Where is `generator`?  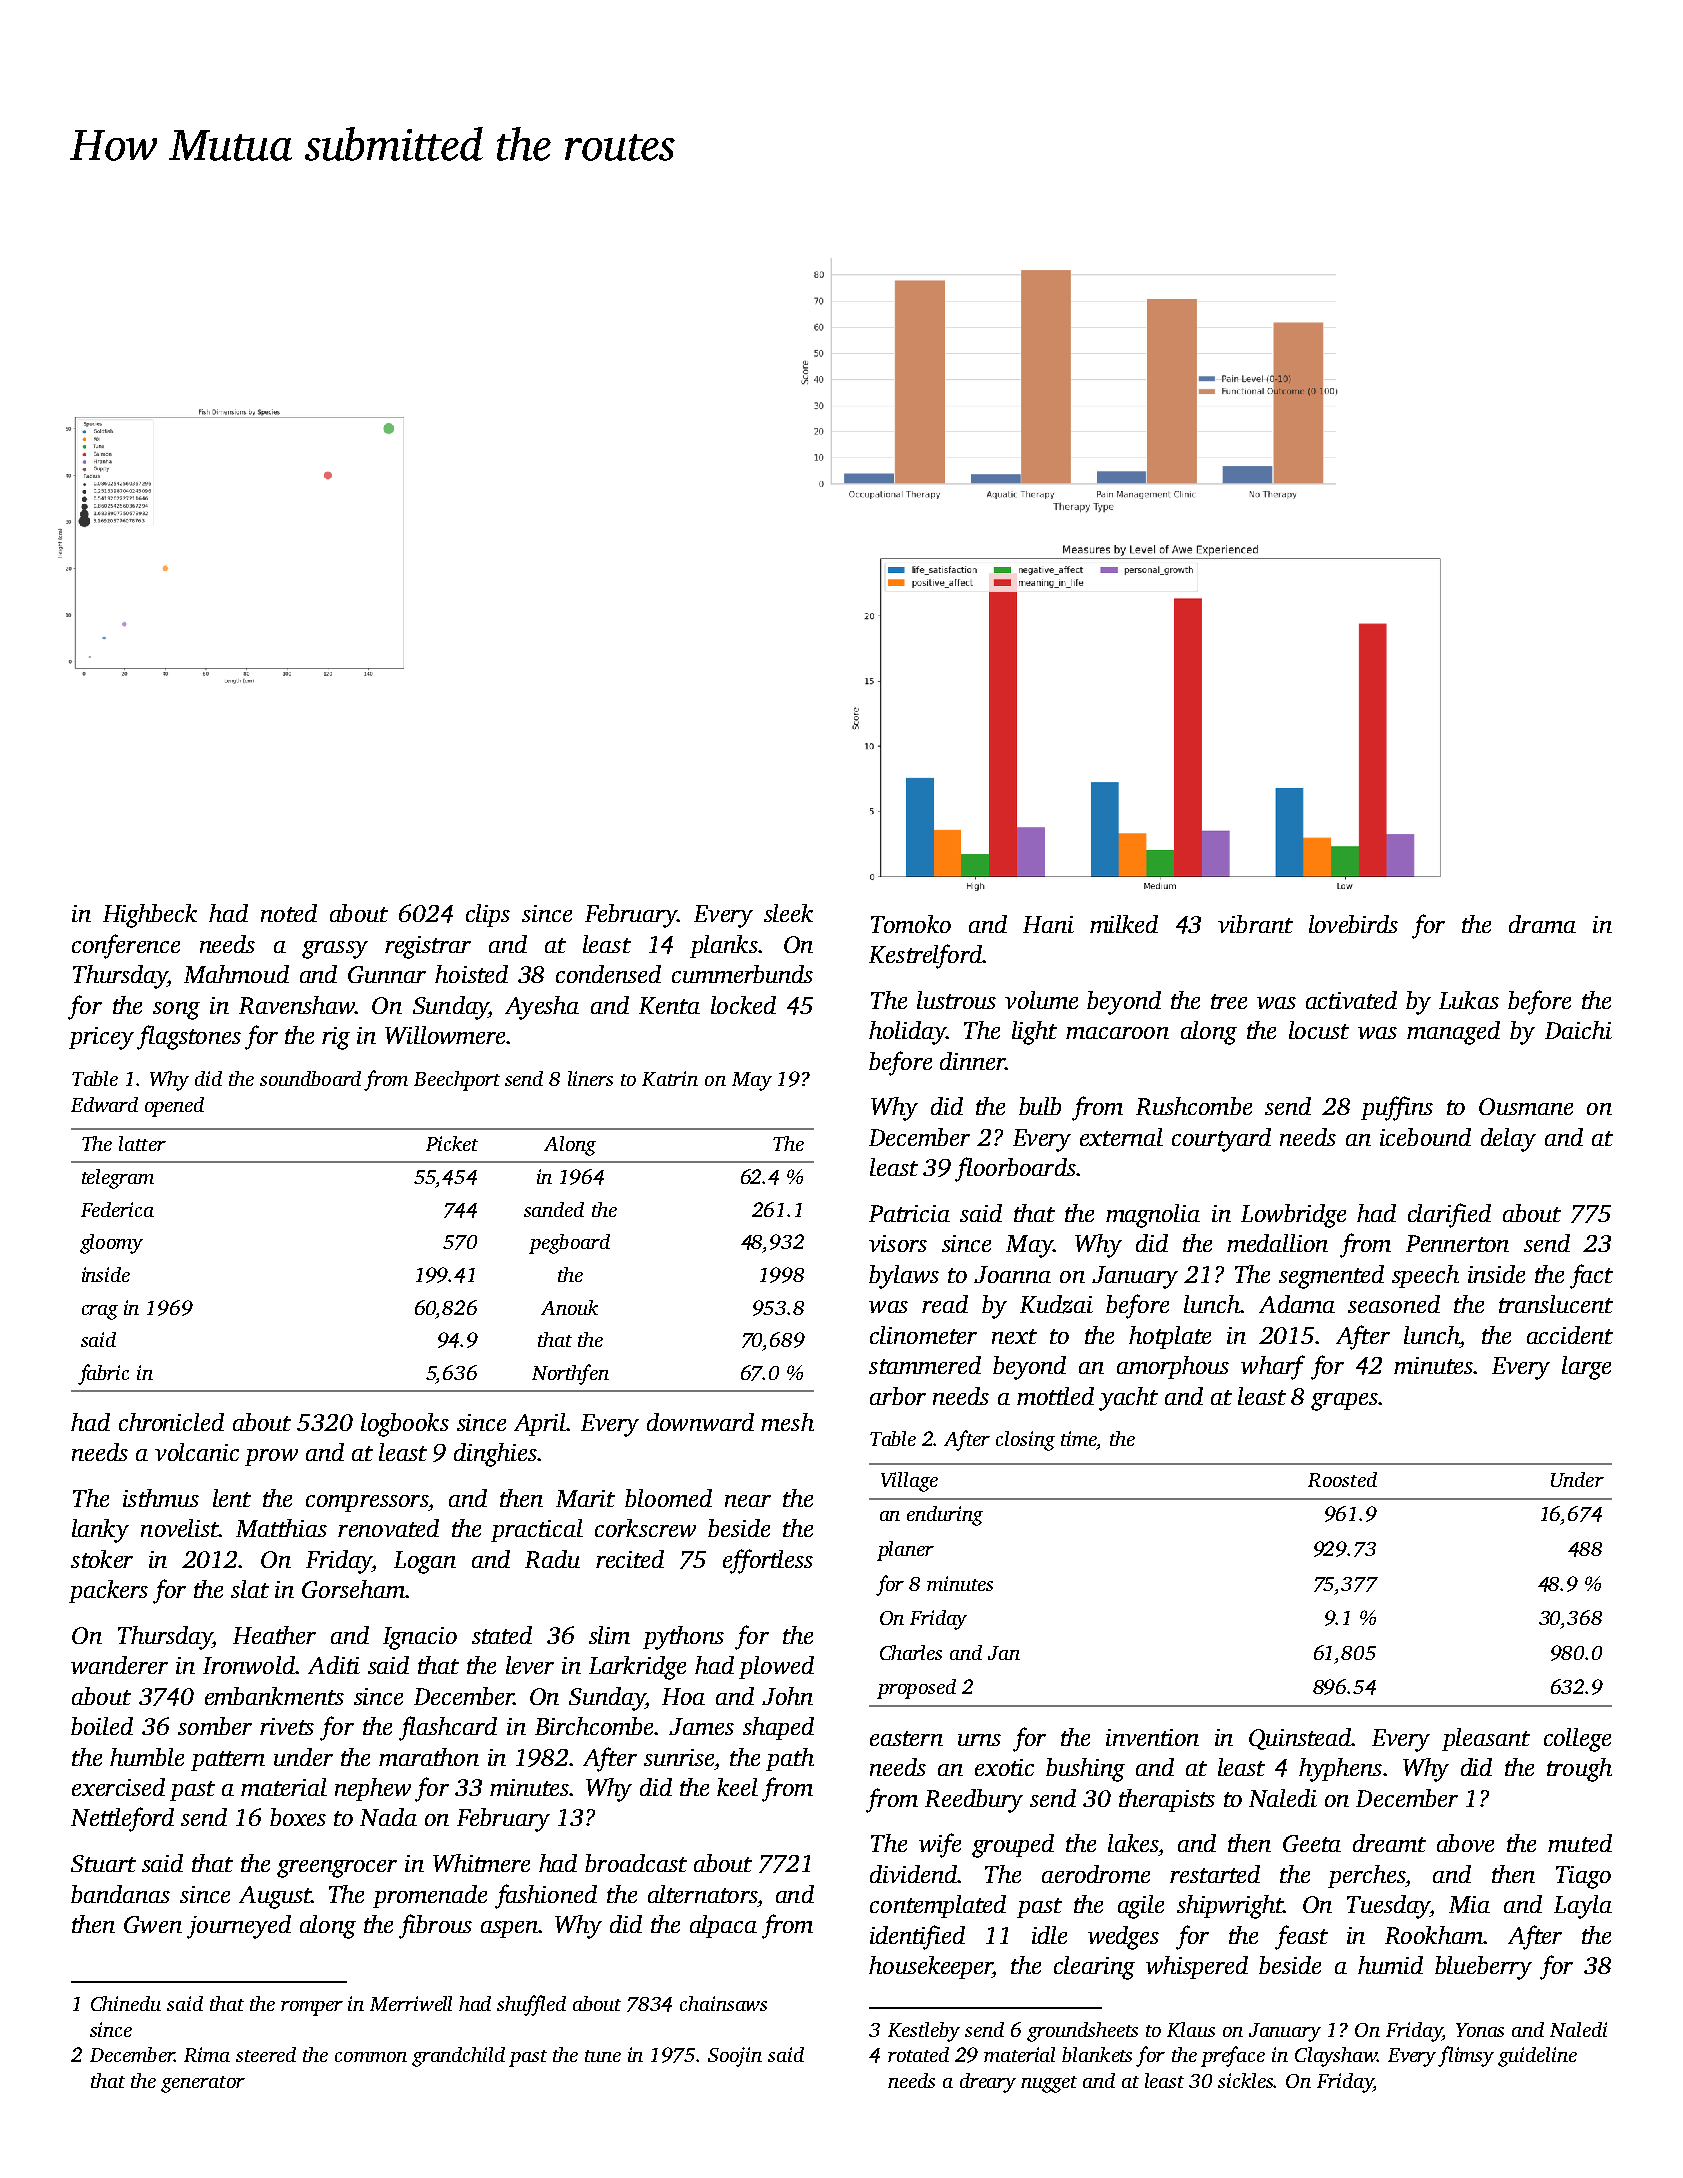 generator is located at coordinates (203, 2084).
